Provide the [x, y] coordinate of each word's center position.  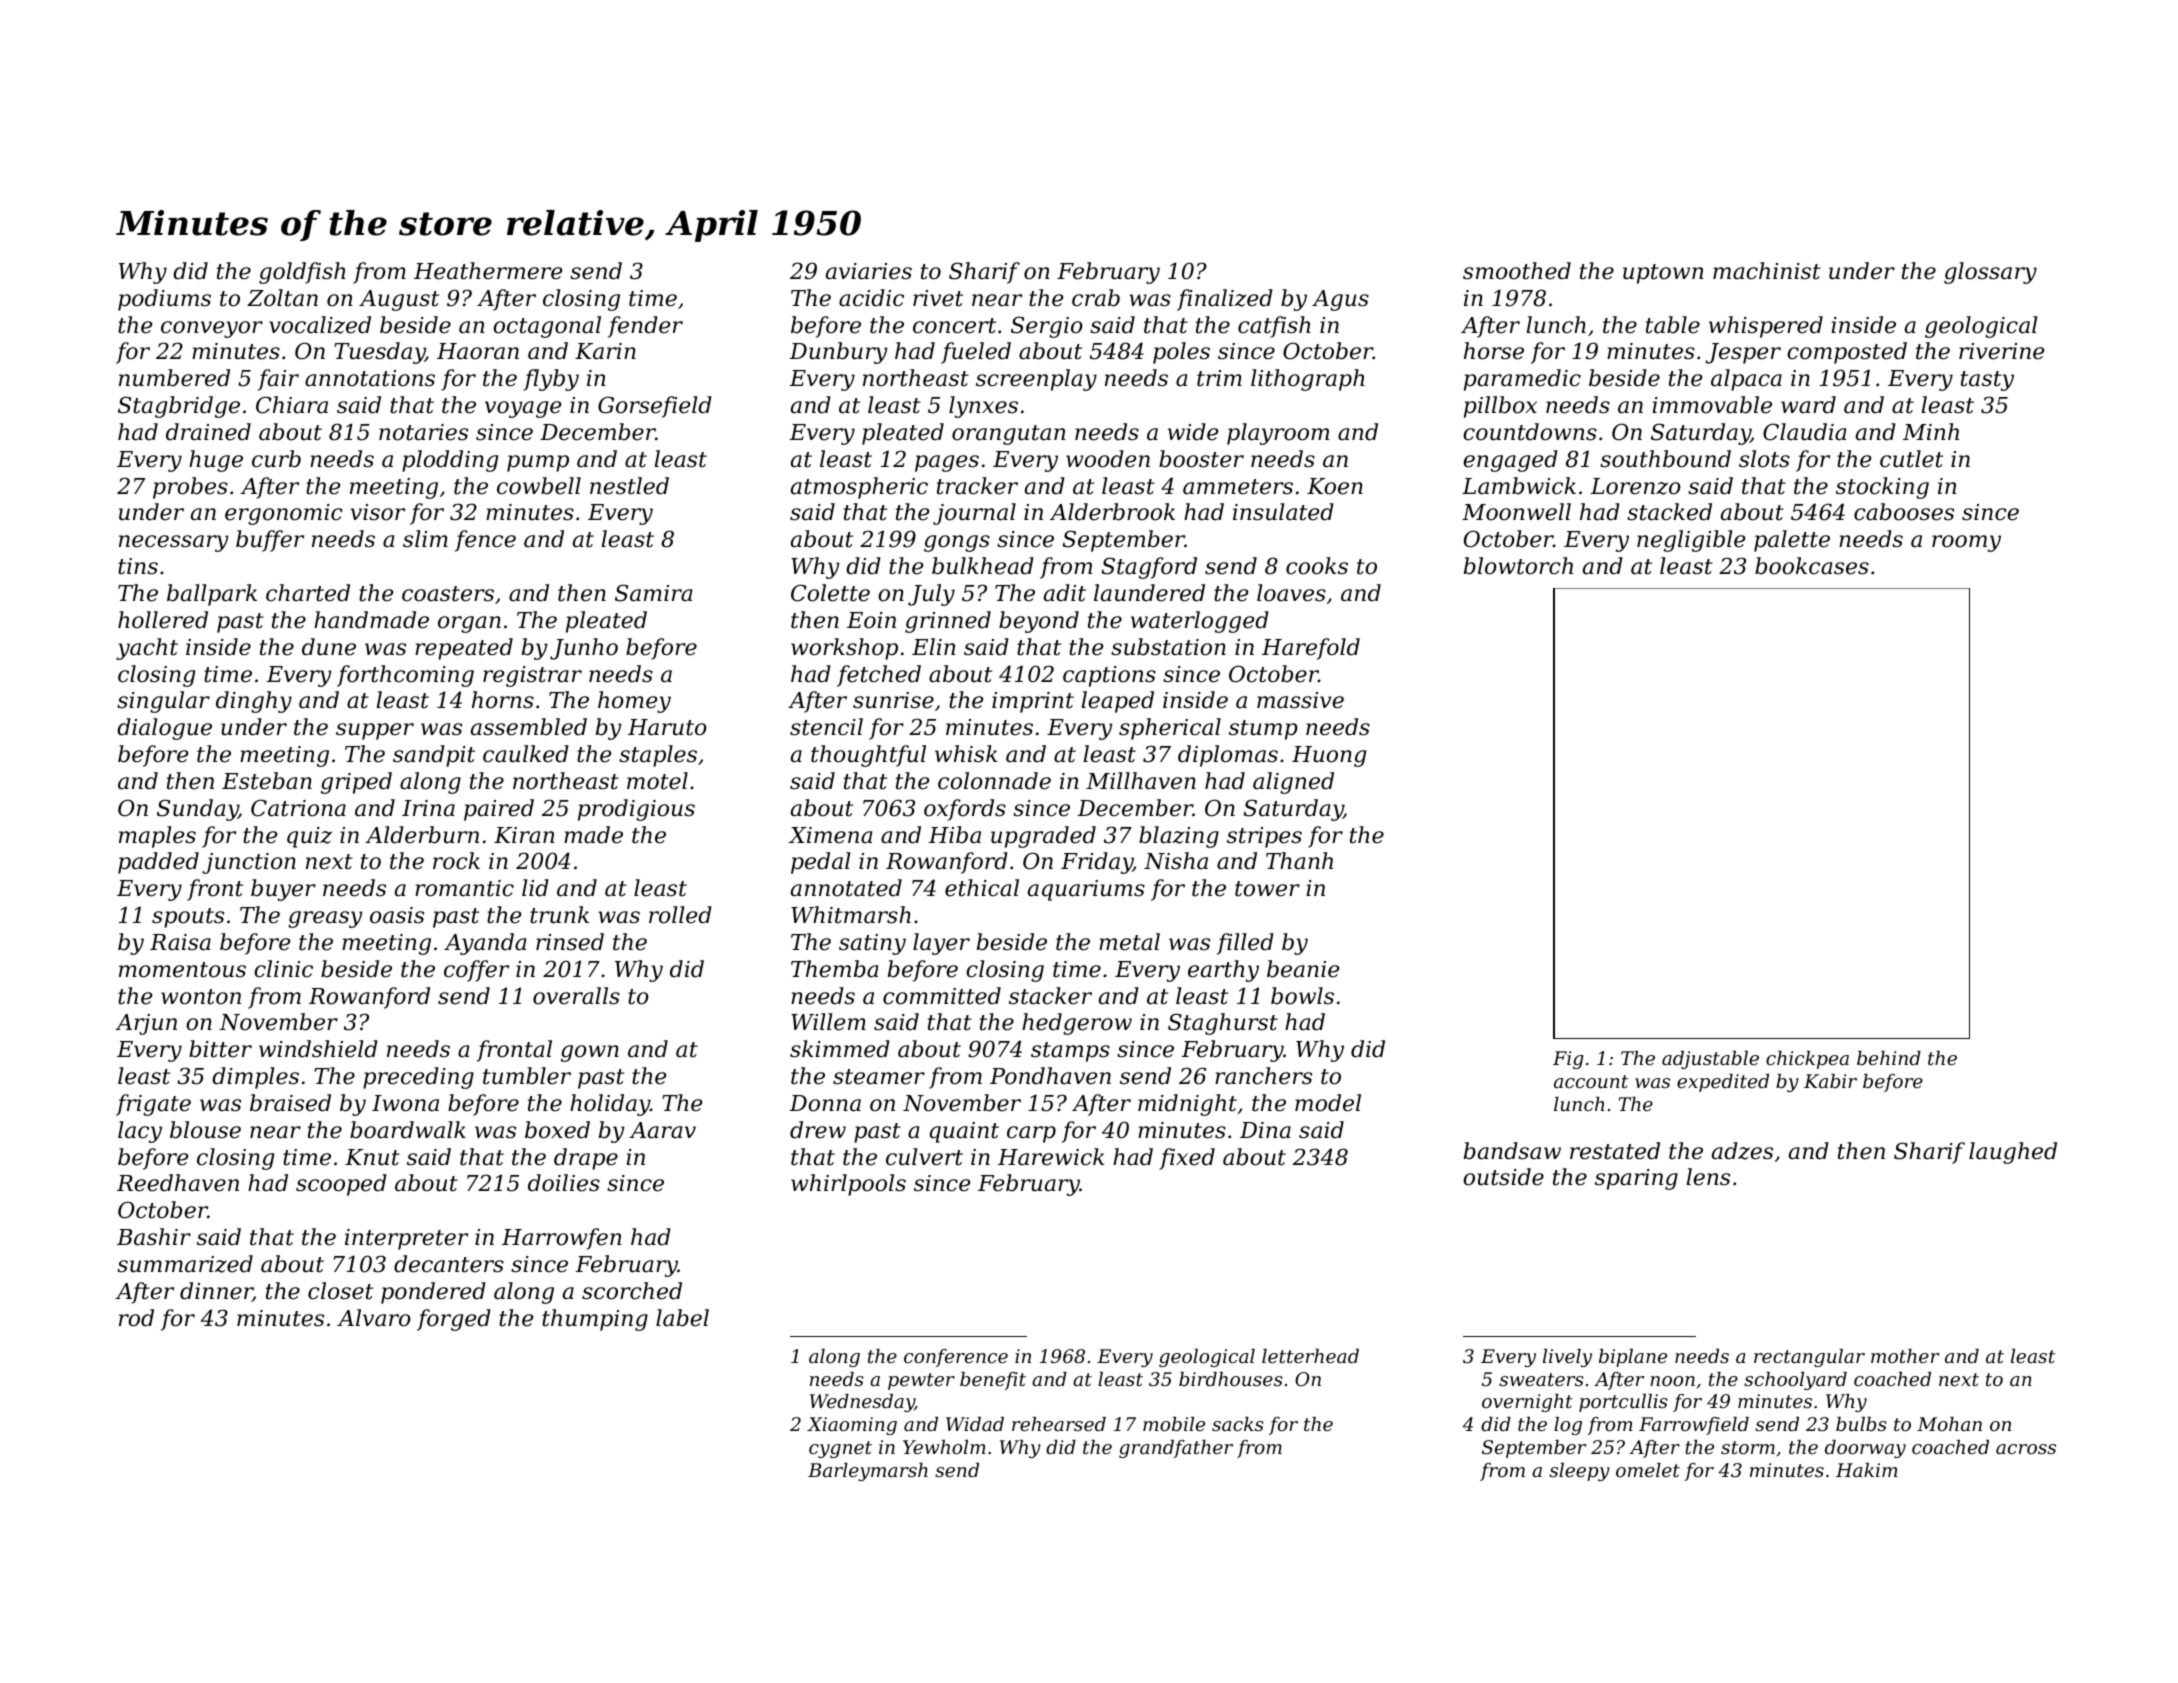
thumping [595, 1320]
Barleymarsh [868, 1472]
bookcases [1812, 566]
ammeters [1238, 487]
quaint [964, 1132]
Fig [1568, 1060]
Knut [372, 1157]
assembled [529, 727]
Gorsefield [655, 407]
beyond [1039, 622]
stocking [1882, 488]
